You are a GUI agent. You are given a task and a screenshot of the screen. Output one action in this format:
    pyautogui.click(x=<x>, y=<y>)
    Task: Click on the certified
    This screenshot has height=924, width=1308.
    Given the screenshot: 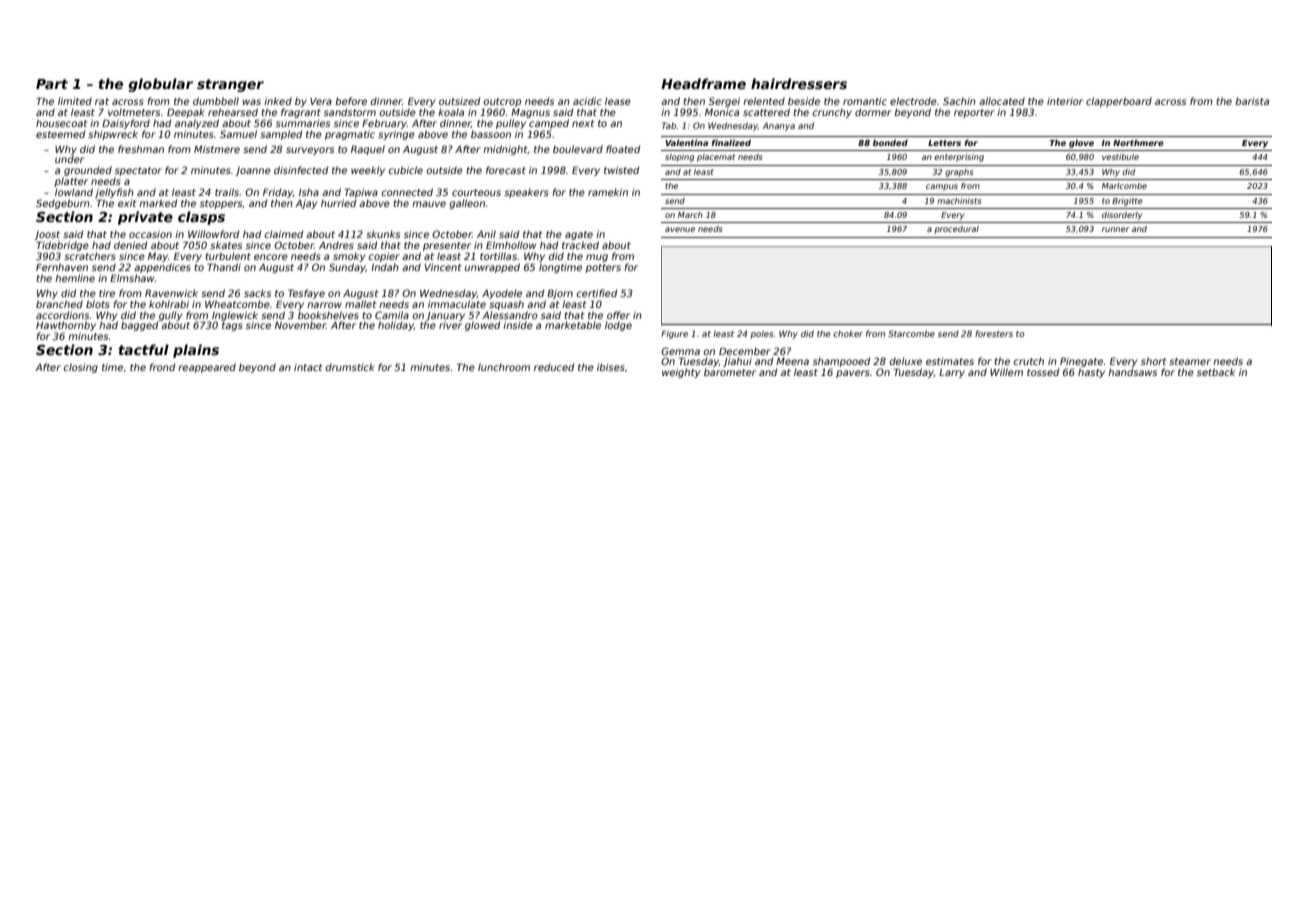 What is the action you would take?
    pyautogui.click(x=596, y=293)
